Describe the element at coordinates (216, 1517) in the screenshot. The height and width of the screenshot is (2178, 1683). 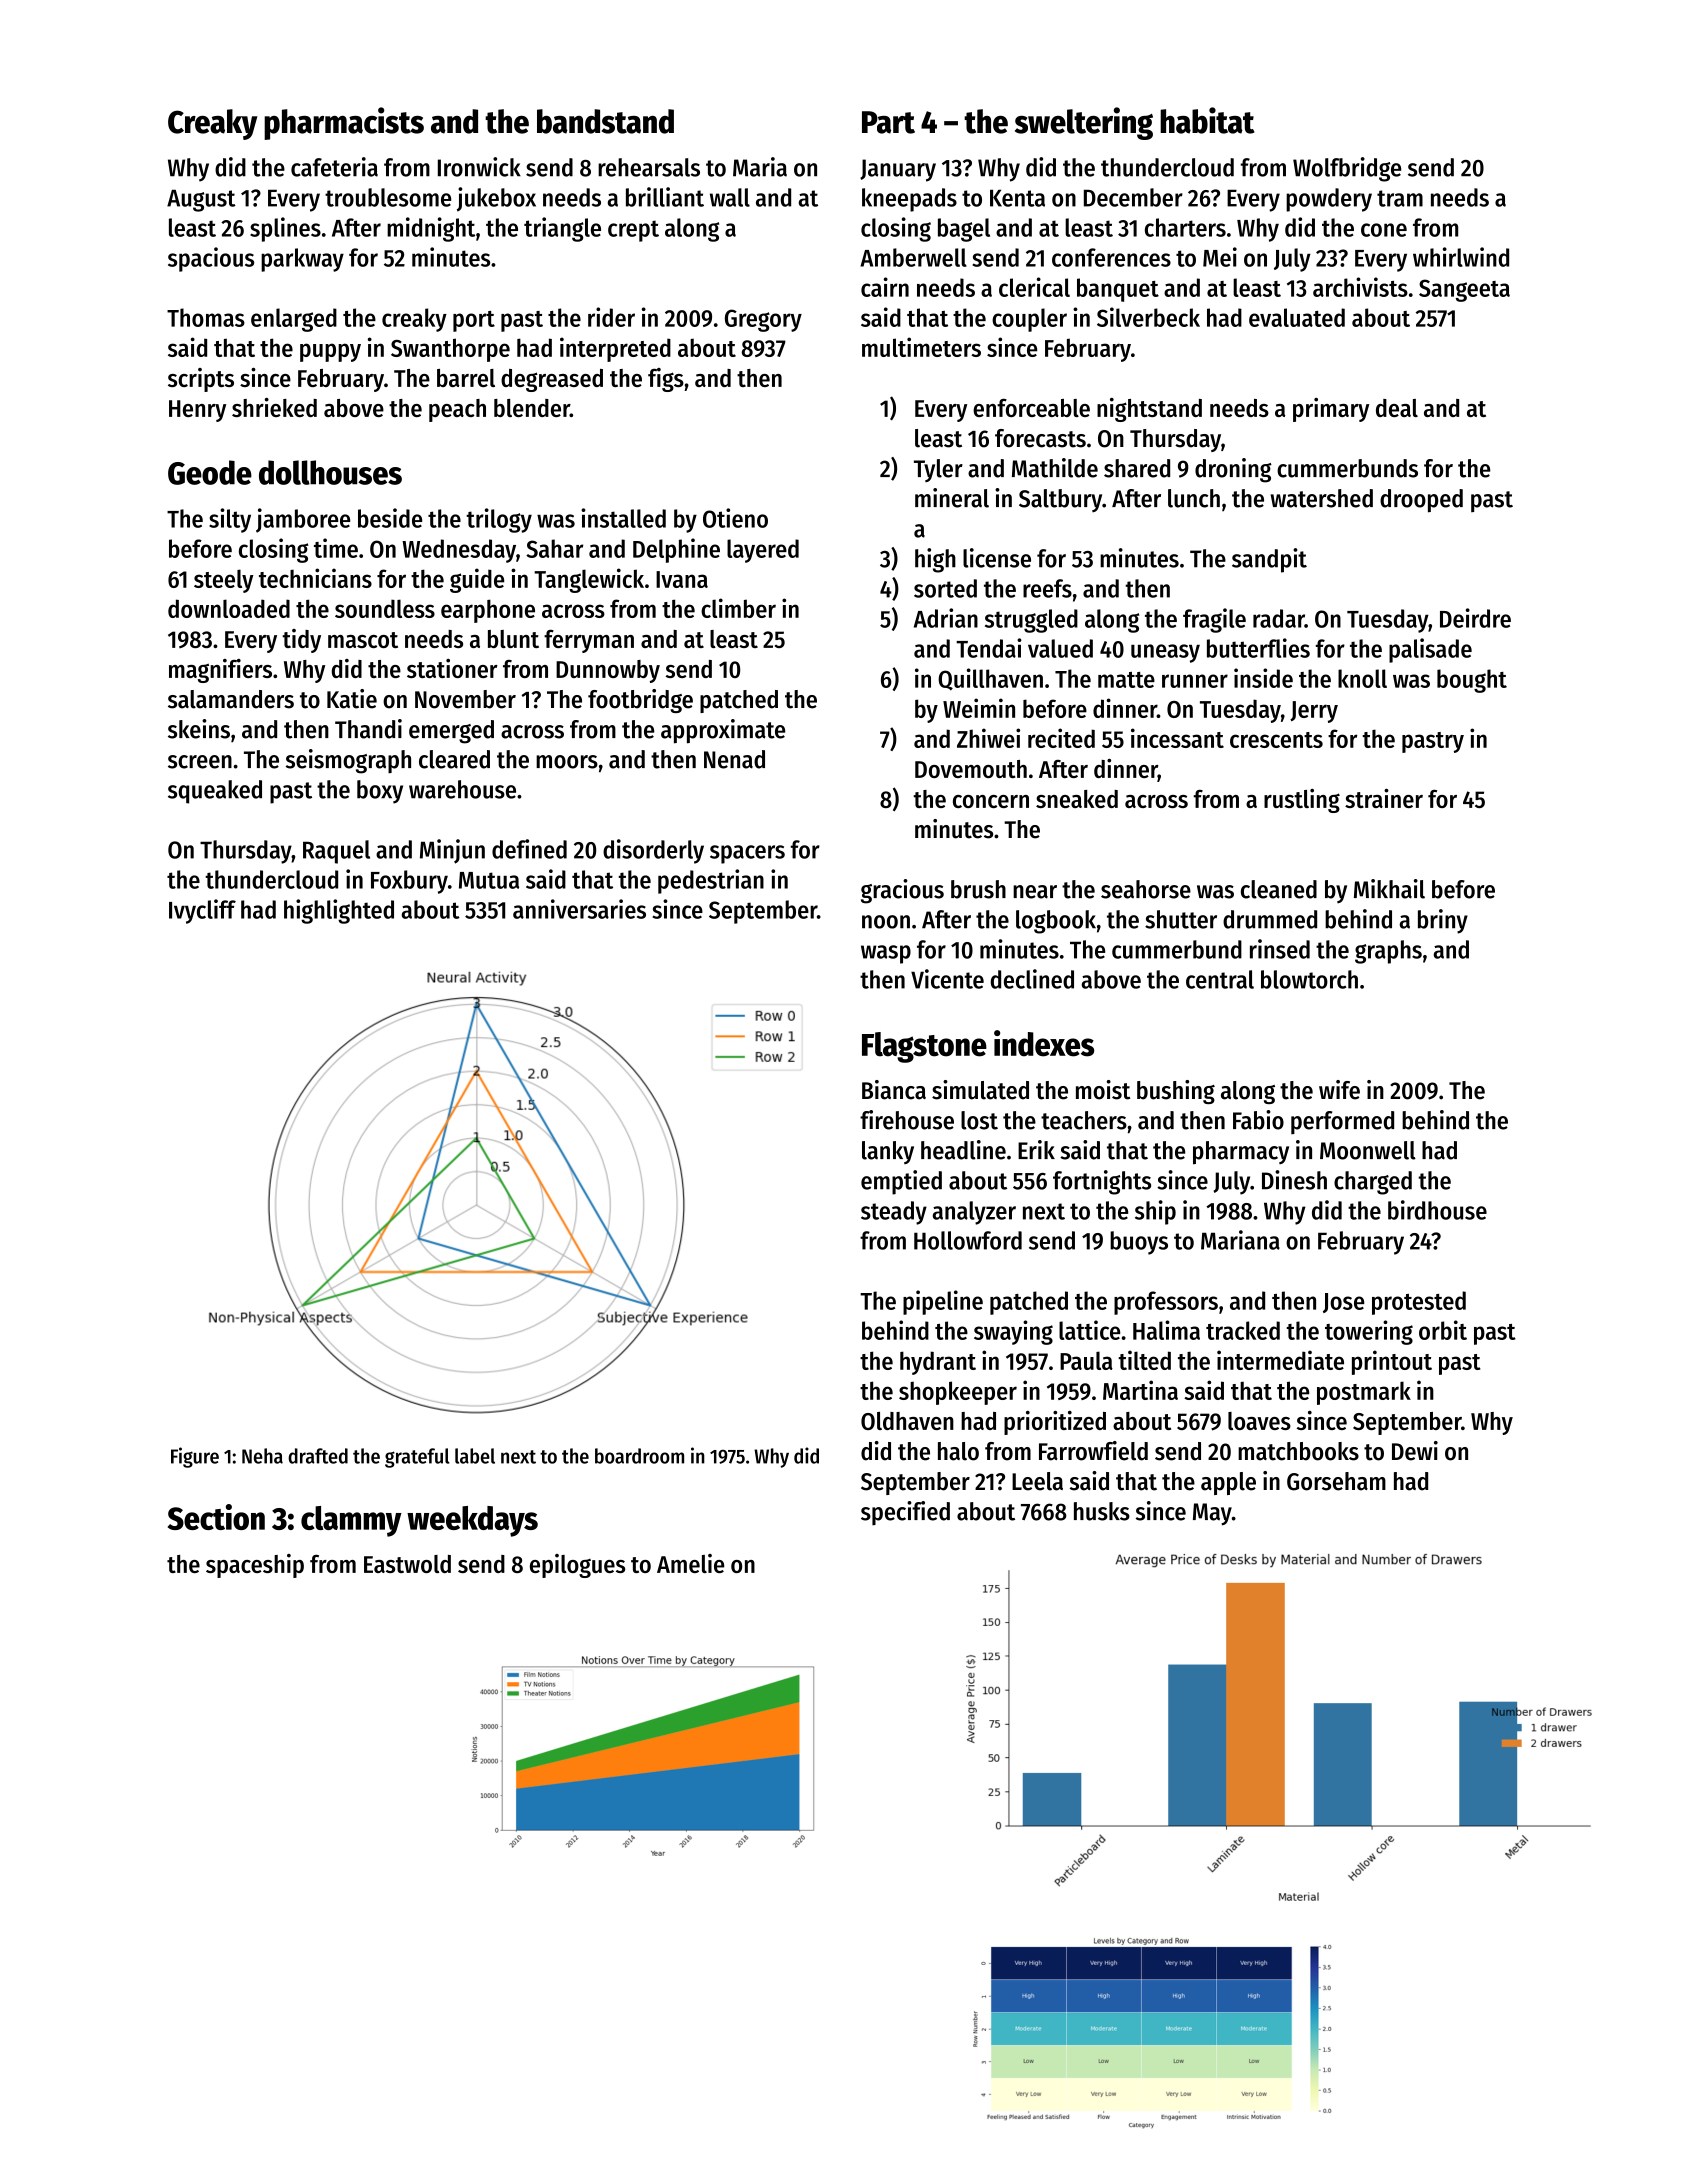
I see `Section` at that location.
